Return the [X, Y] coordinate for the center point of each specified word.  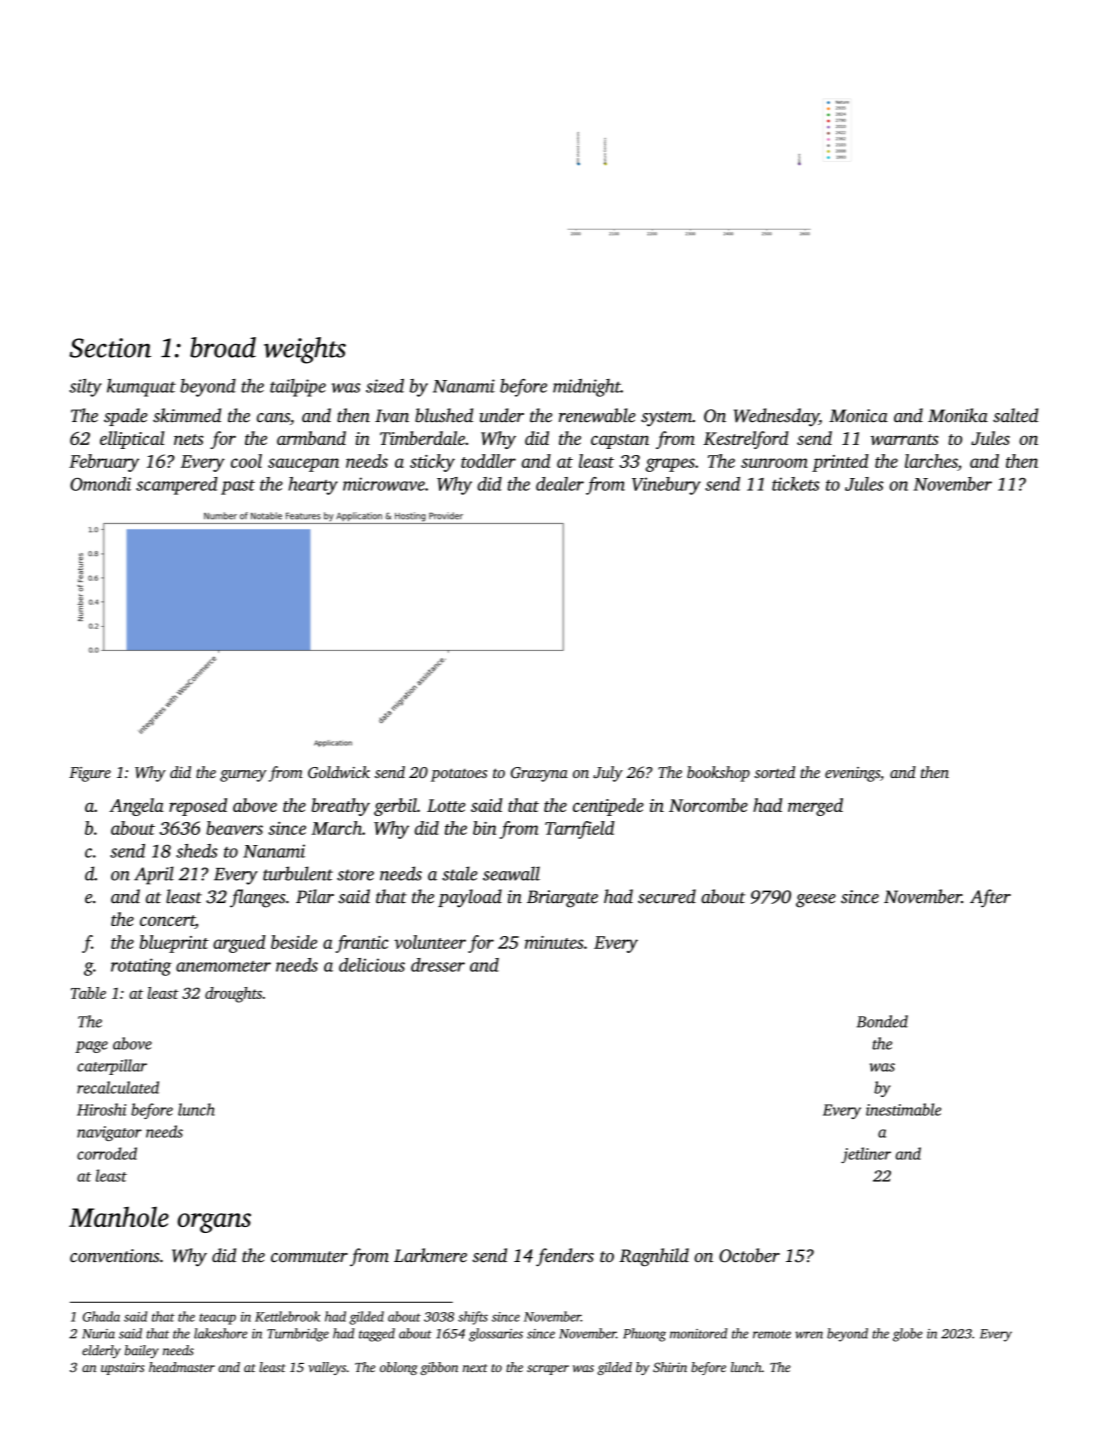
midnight [587, 388]
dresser [438, 965]
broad [223, 347]
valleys [327, 1368]
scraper [548, 1370]
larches [931, 461]
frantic [362, 944]
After [990, 898]
